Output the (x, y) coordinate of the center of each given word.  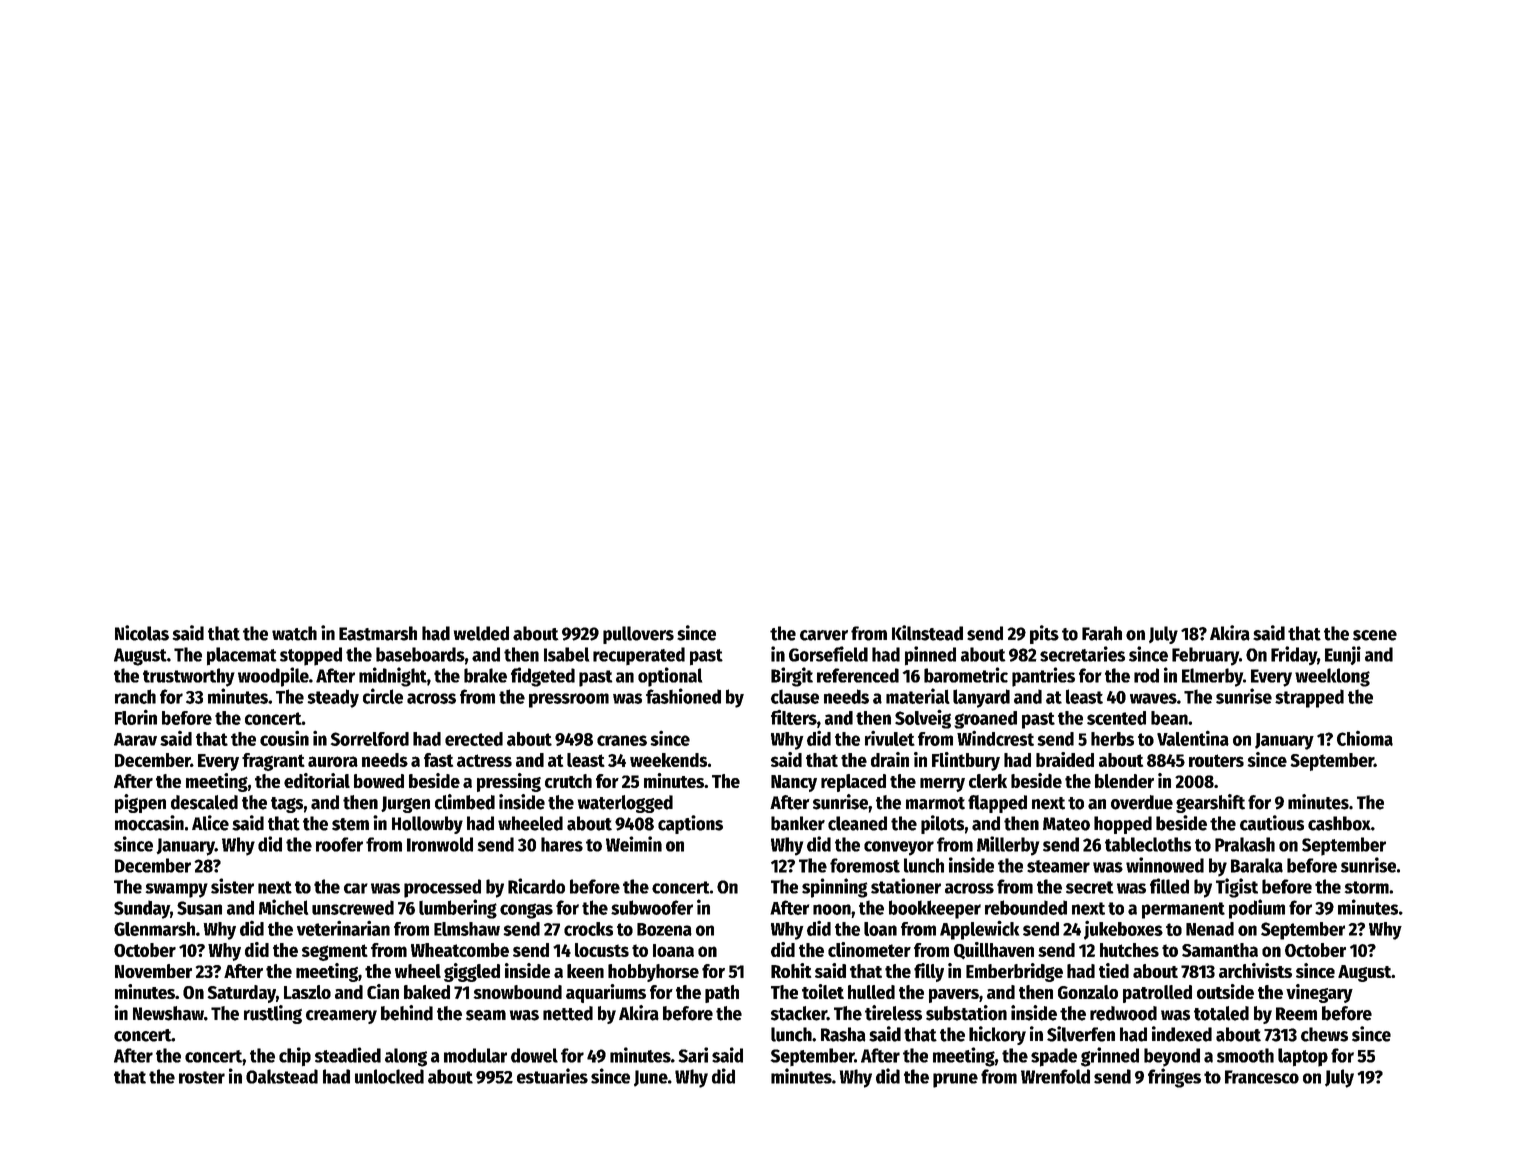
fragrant (273, 762)
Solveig (923, 719)
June (651, 1078)
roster (202, 1077)
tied (1114, 970)
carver (824, 635)
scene (1375, 635)
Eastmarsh (378, 633)
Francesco (1262, 1077)
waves (1153, 698)
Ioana (673, 950)
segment (335, 952)
